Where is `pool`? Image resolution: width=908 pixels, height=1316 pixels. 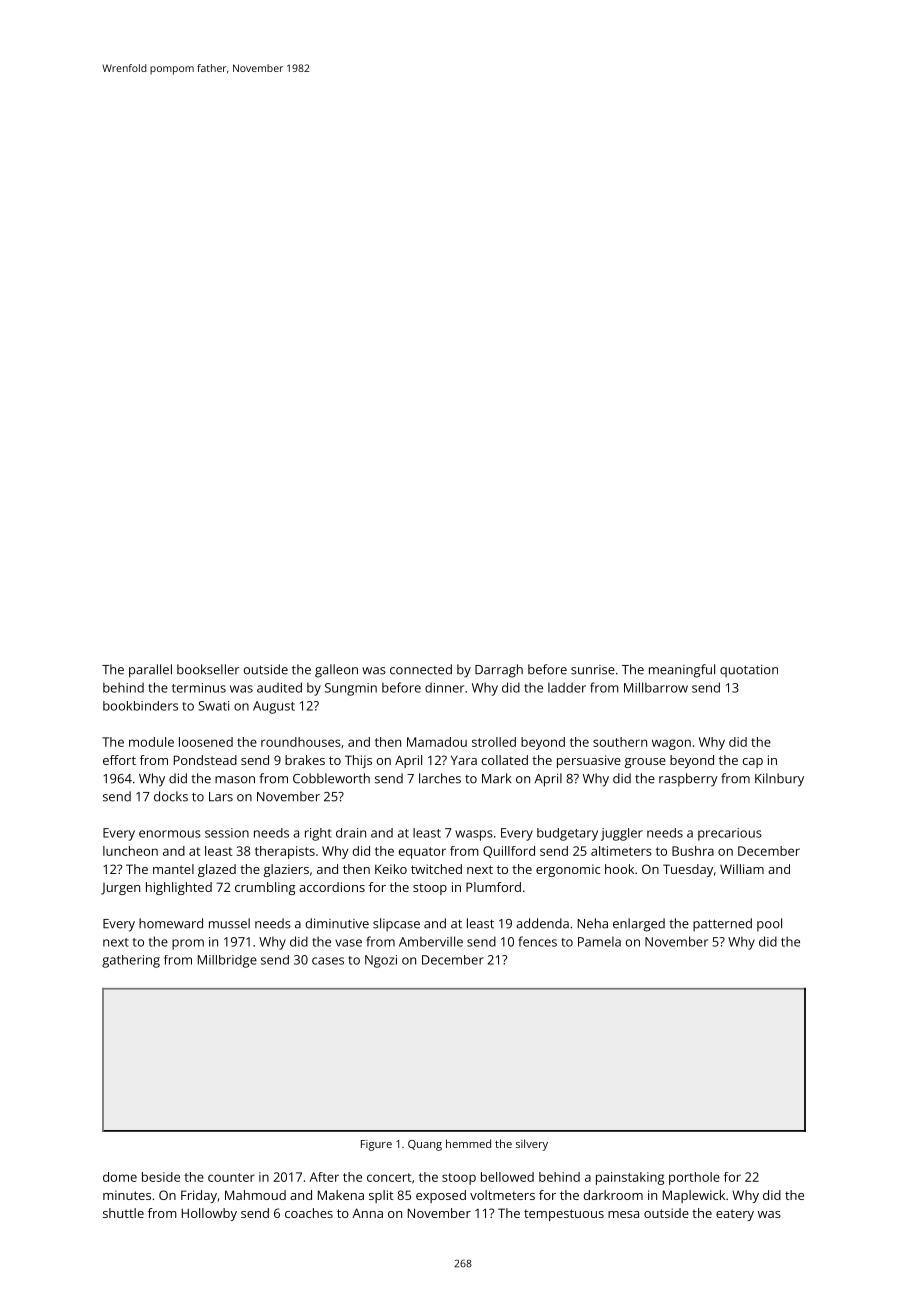 pool is located at coordinates (769, 924).
